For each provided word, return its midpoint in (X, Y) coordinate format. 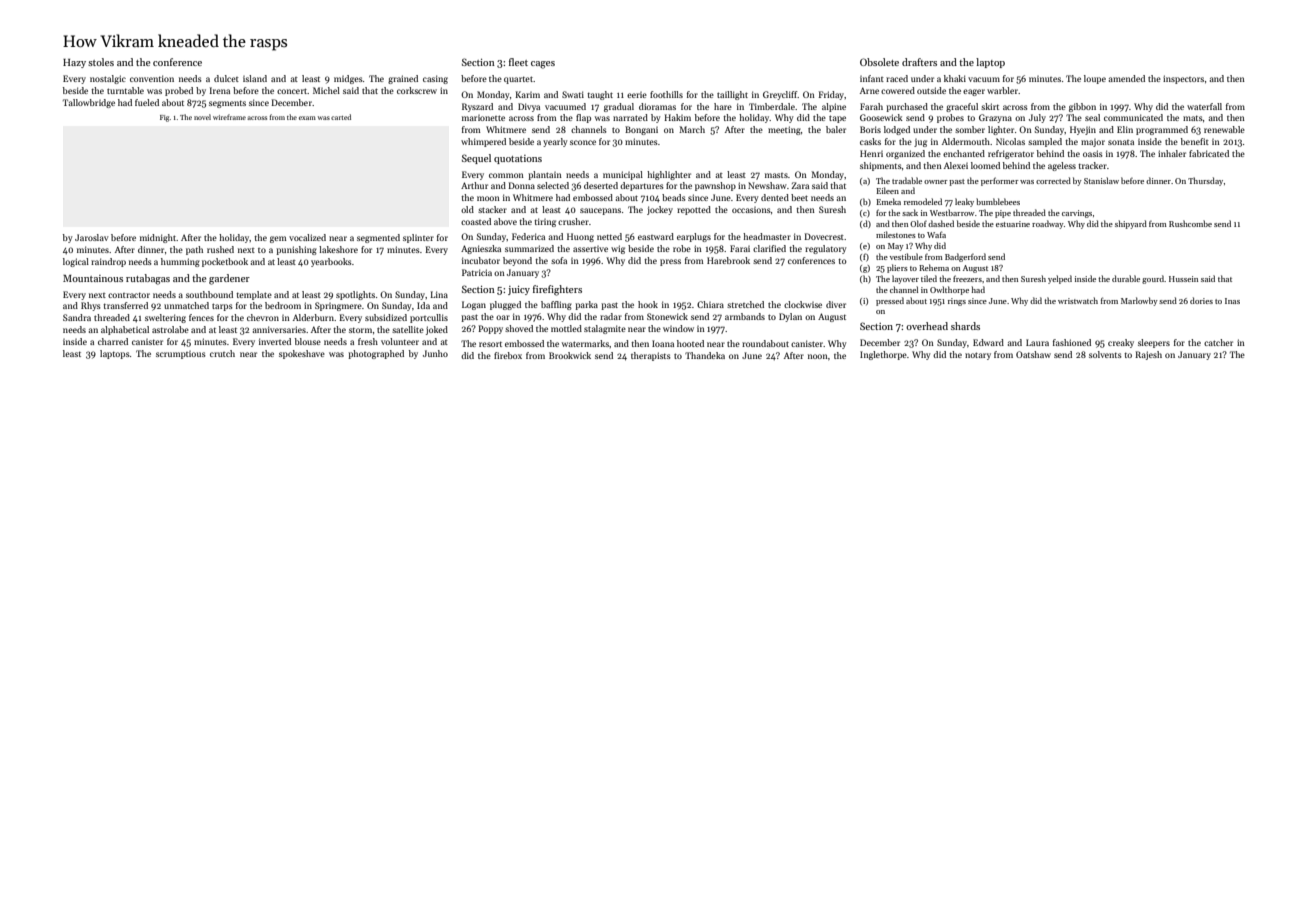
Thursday (1205, 181)
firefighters (557, 290)
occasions (751, 210)
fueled (147, 102)
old (467, 209)
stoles (101, 62)
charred (113, 341)
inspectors (1183, 79)
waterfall (1204, 106)
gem (278, 239)
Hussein (1183, 279)
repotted (694, 210)
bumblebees (998, 201)
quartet (518, 80)
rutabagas (148, 279)
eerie (637, 95)
